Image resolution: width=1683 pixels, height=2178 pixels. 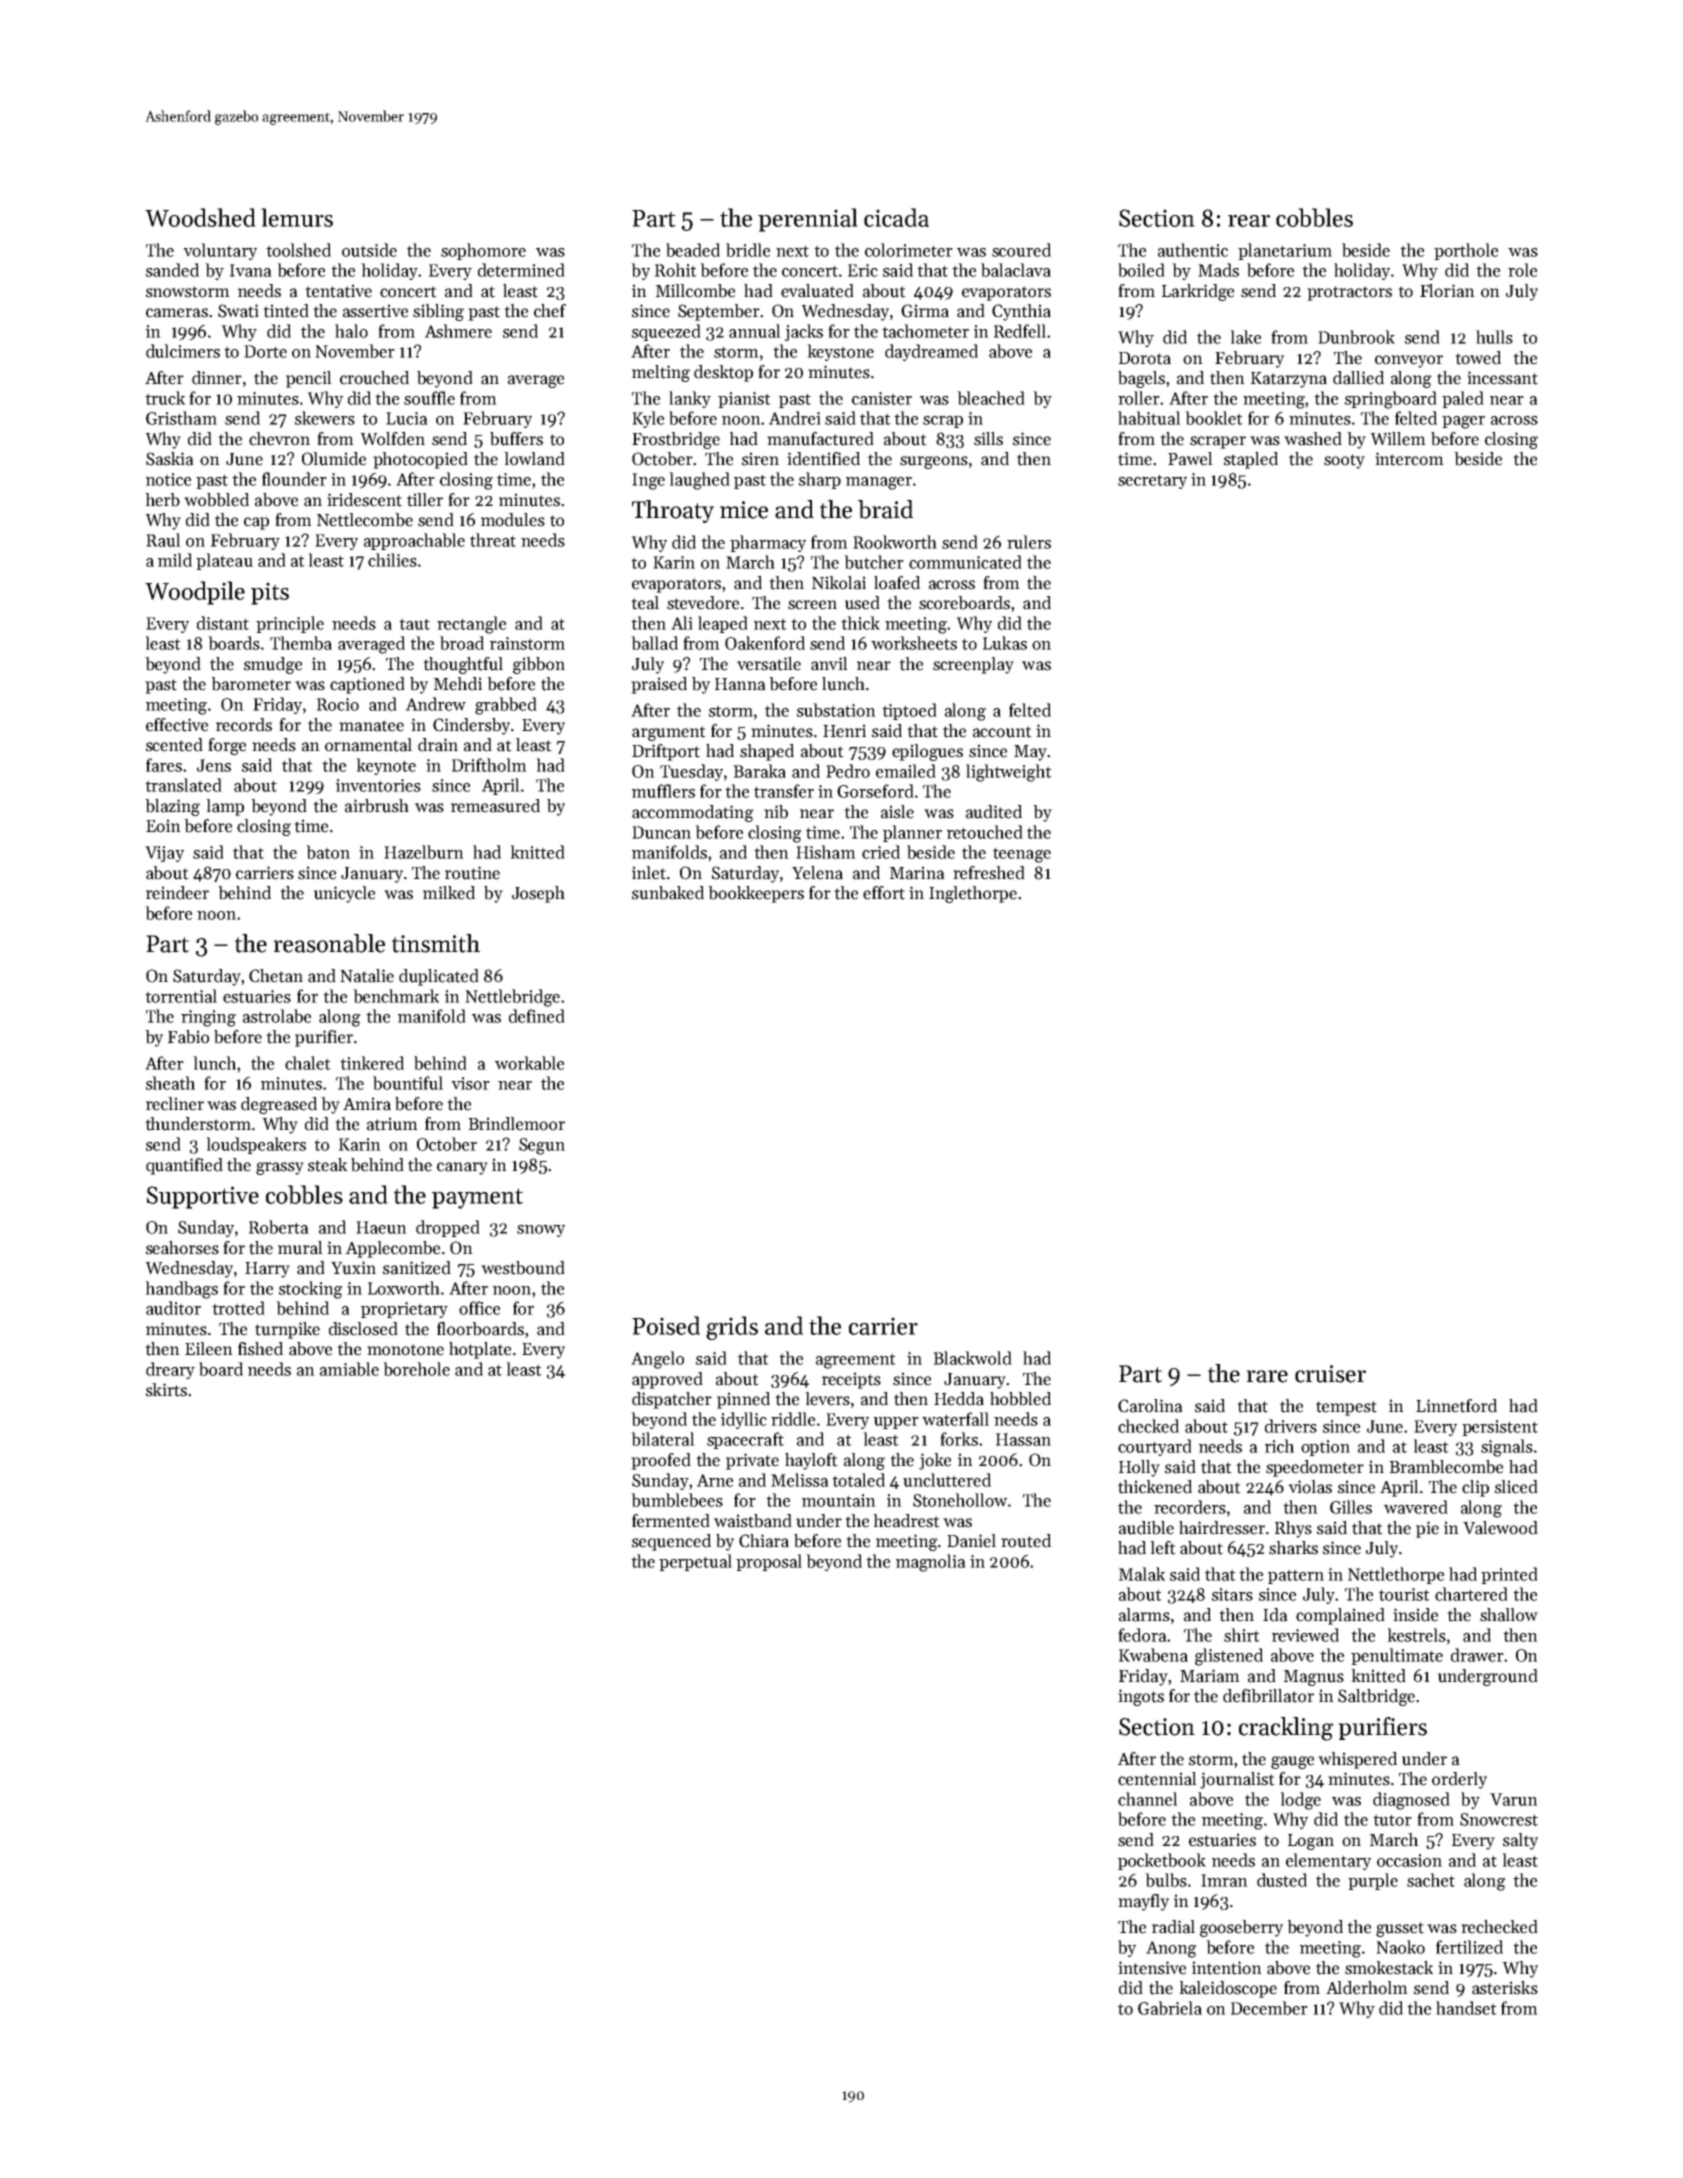 I want to click on perpetual, so click(x=695, y=1562).
